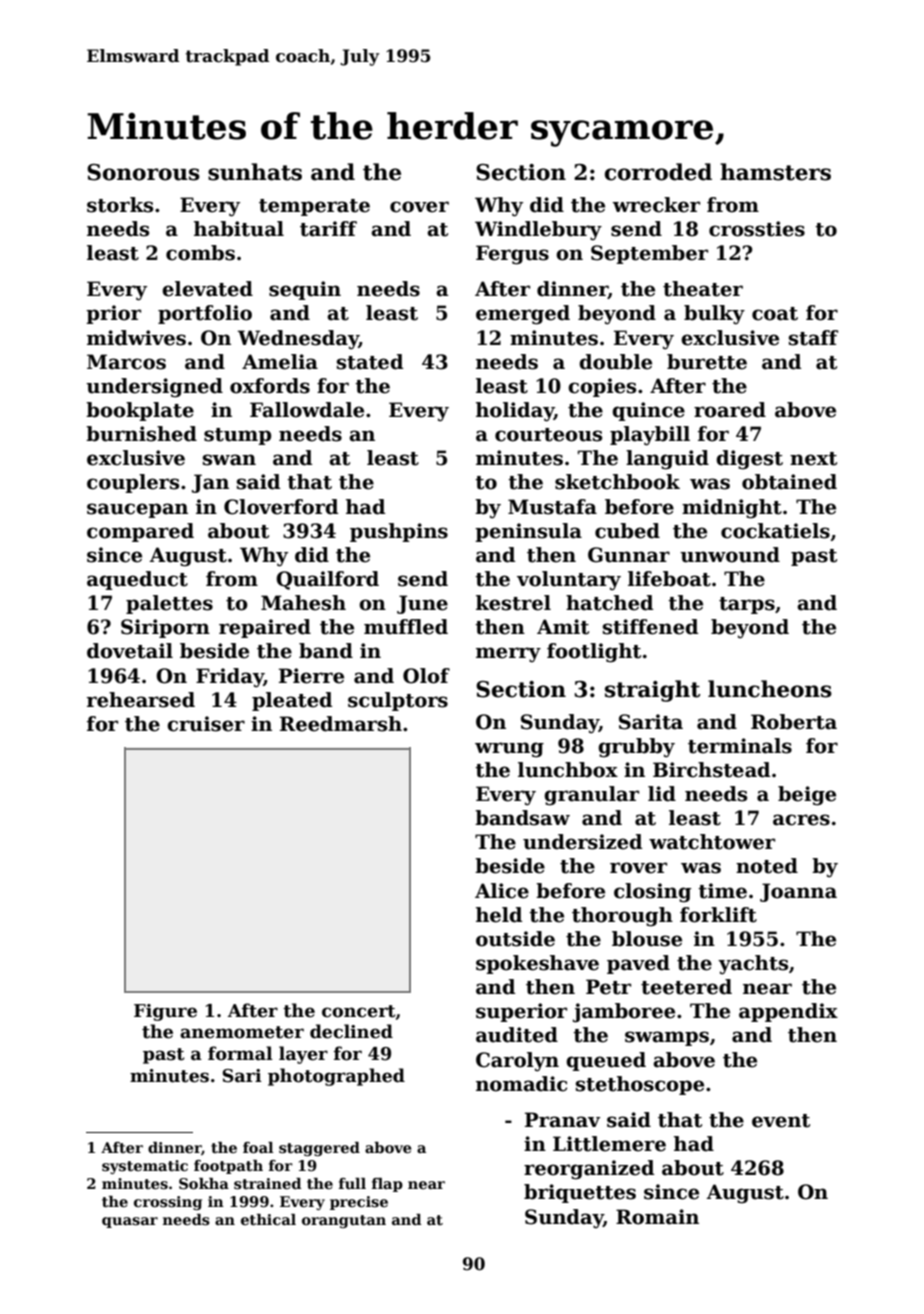 The width and height of the image is (924, 1314). I want to click on pushpins, so click(399, 532).
